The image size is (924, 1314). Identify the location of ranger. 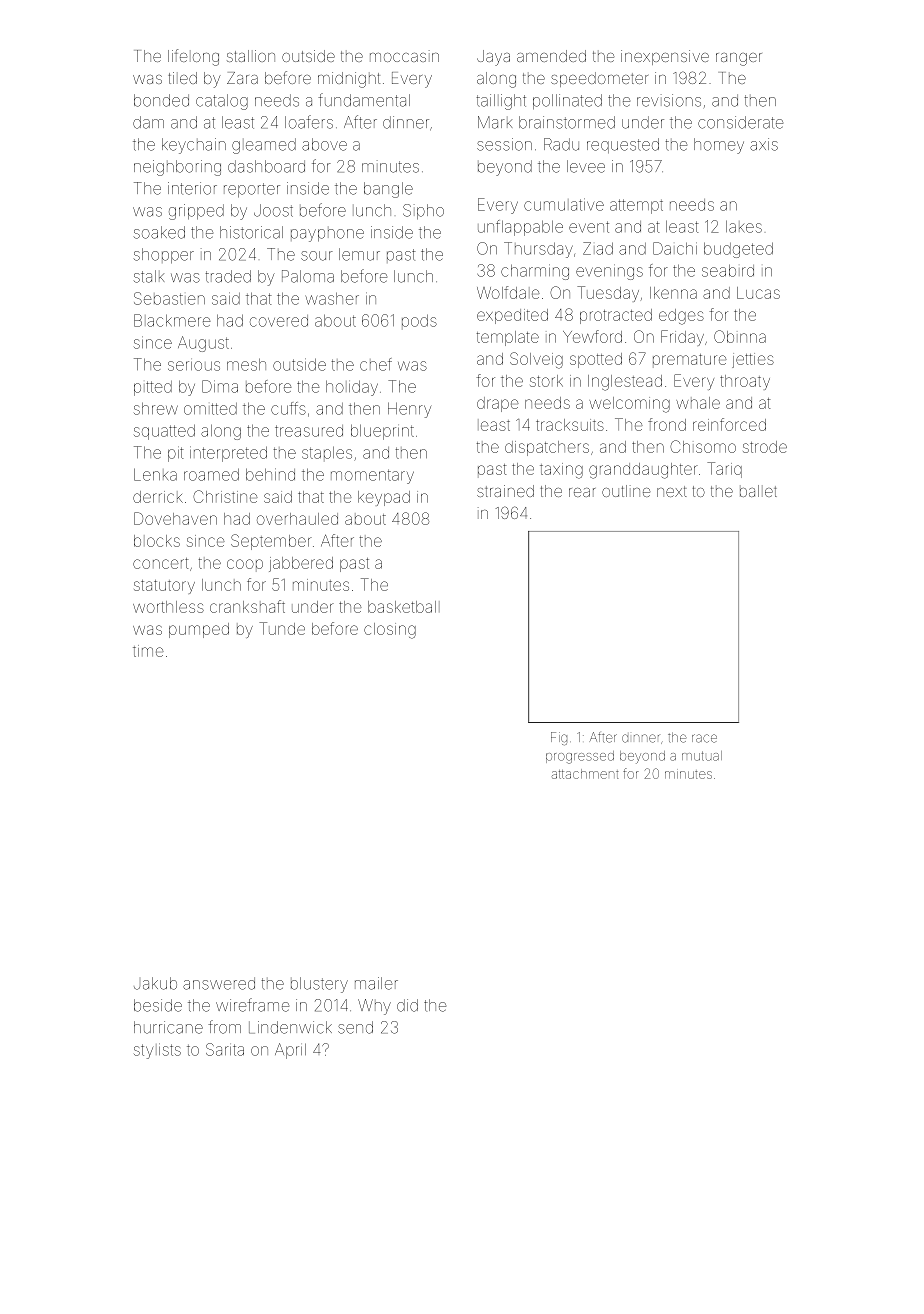
(739, 59).
